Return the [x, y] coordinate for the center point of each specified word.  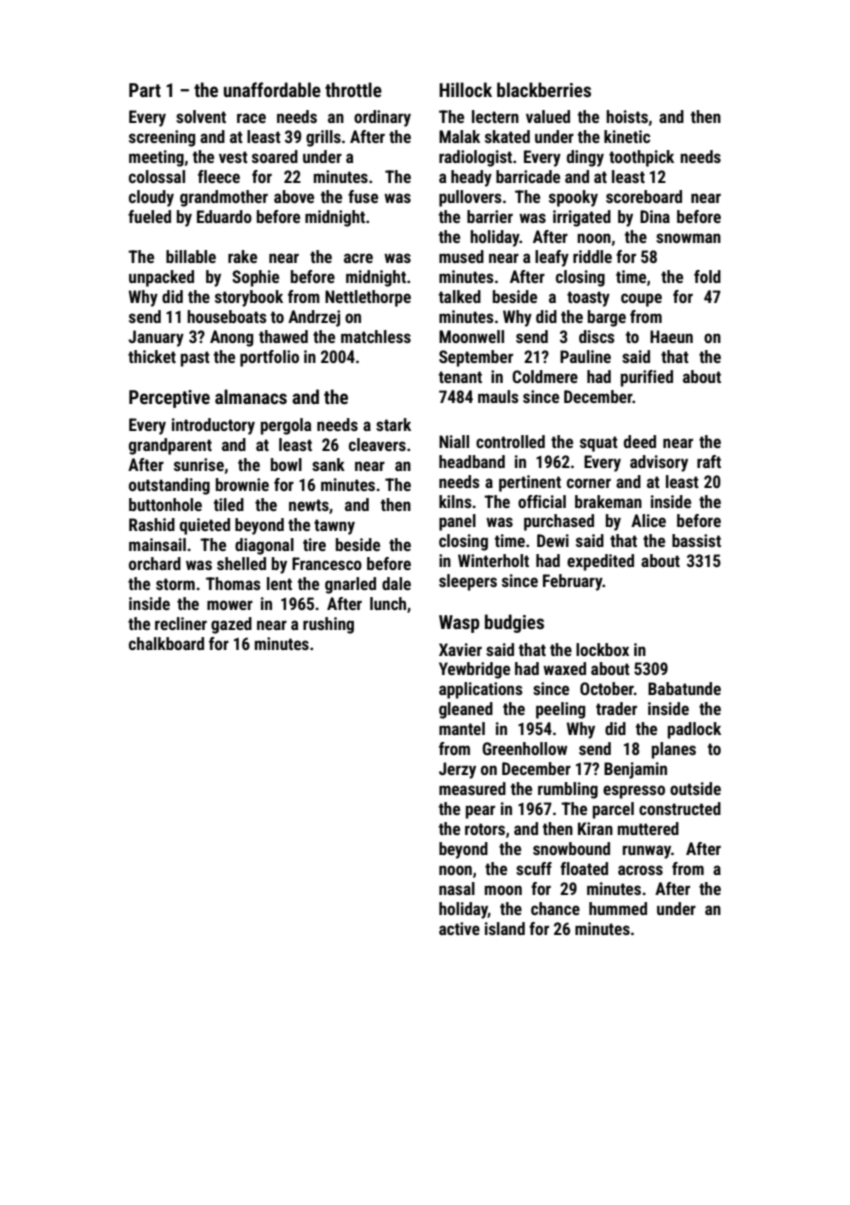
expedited [600, 562]
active [459, 928]
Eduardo [224, 216]
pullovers [470, 198]
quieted [205, 526]
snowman [688, 238]
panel [457, 522]
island [505, 928]
